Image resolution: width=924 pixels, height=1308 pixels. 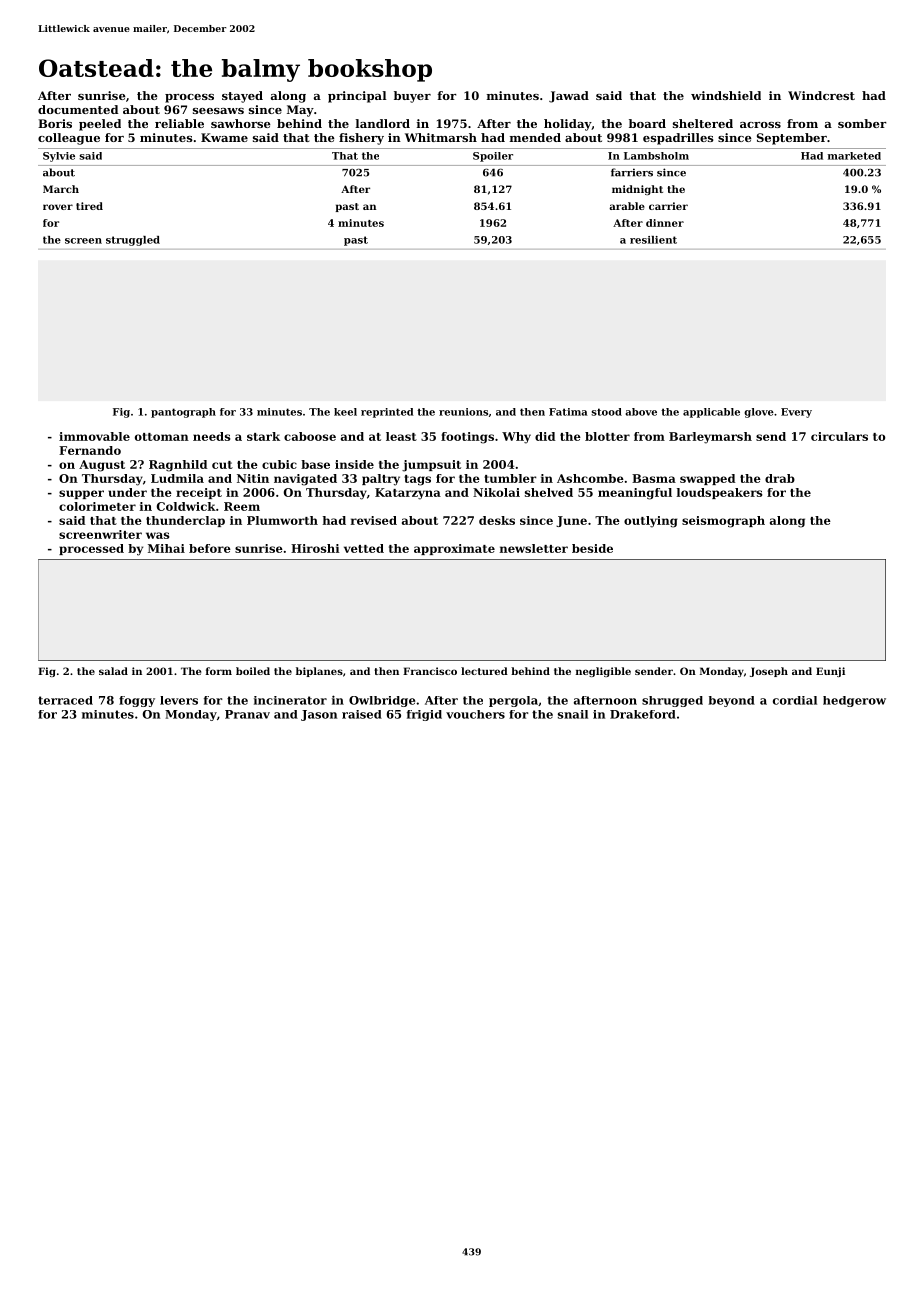 I want to click on pantograph, so click(x=183, y=413).
